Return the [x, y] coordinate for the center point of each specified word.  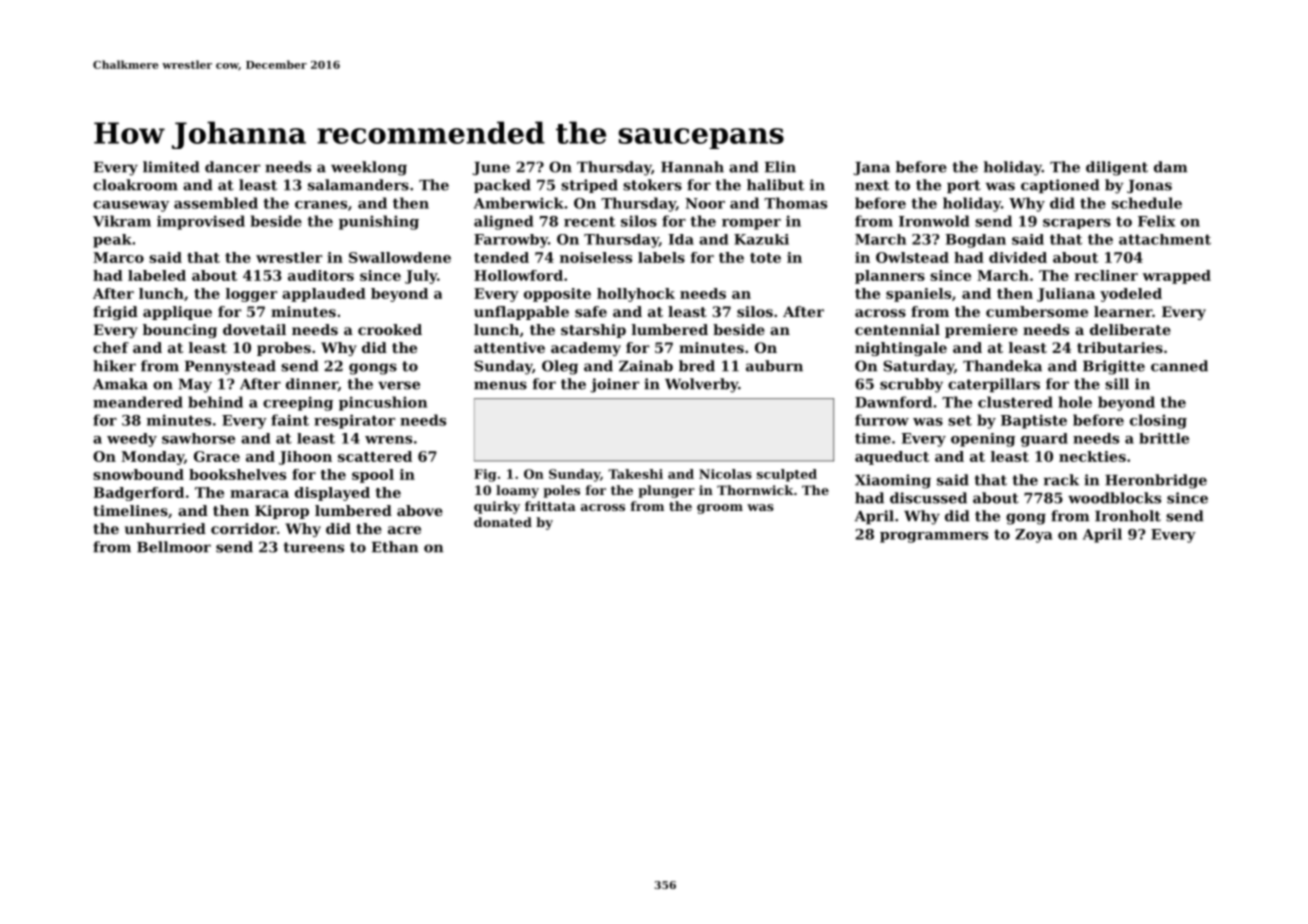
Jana [871, 168]
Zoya [1033, 536]
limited [171, 167]
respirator [354, 421]
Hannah [692, 167]
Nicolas [725, 474]
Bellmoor [174, 547]
